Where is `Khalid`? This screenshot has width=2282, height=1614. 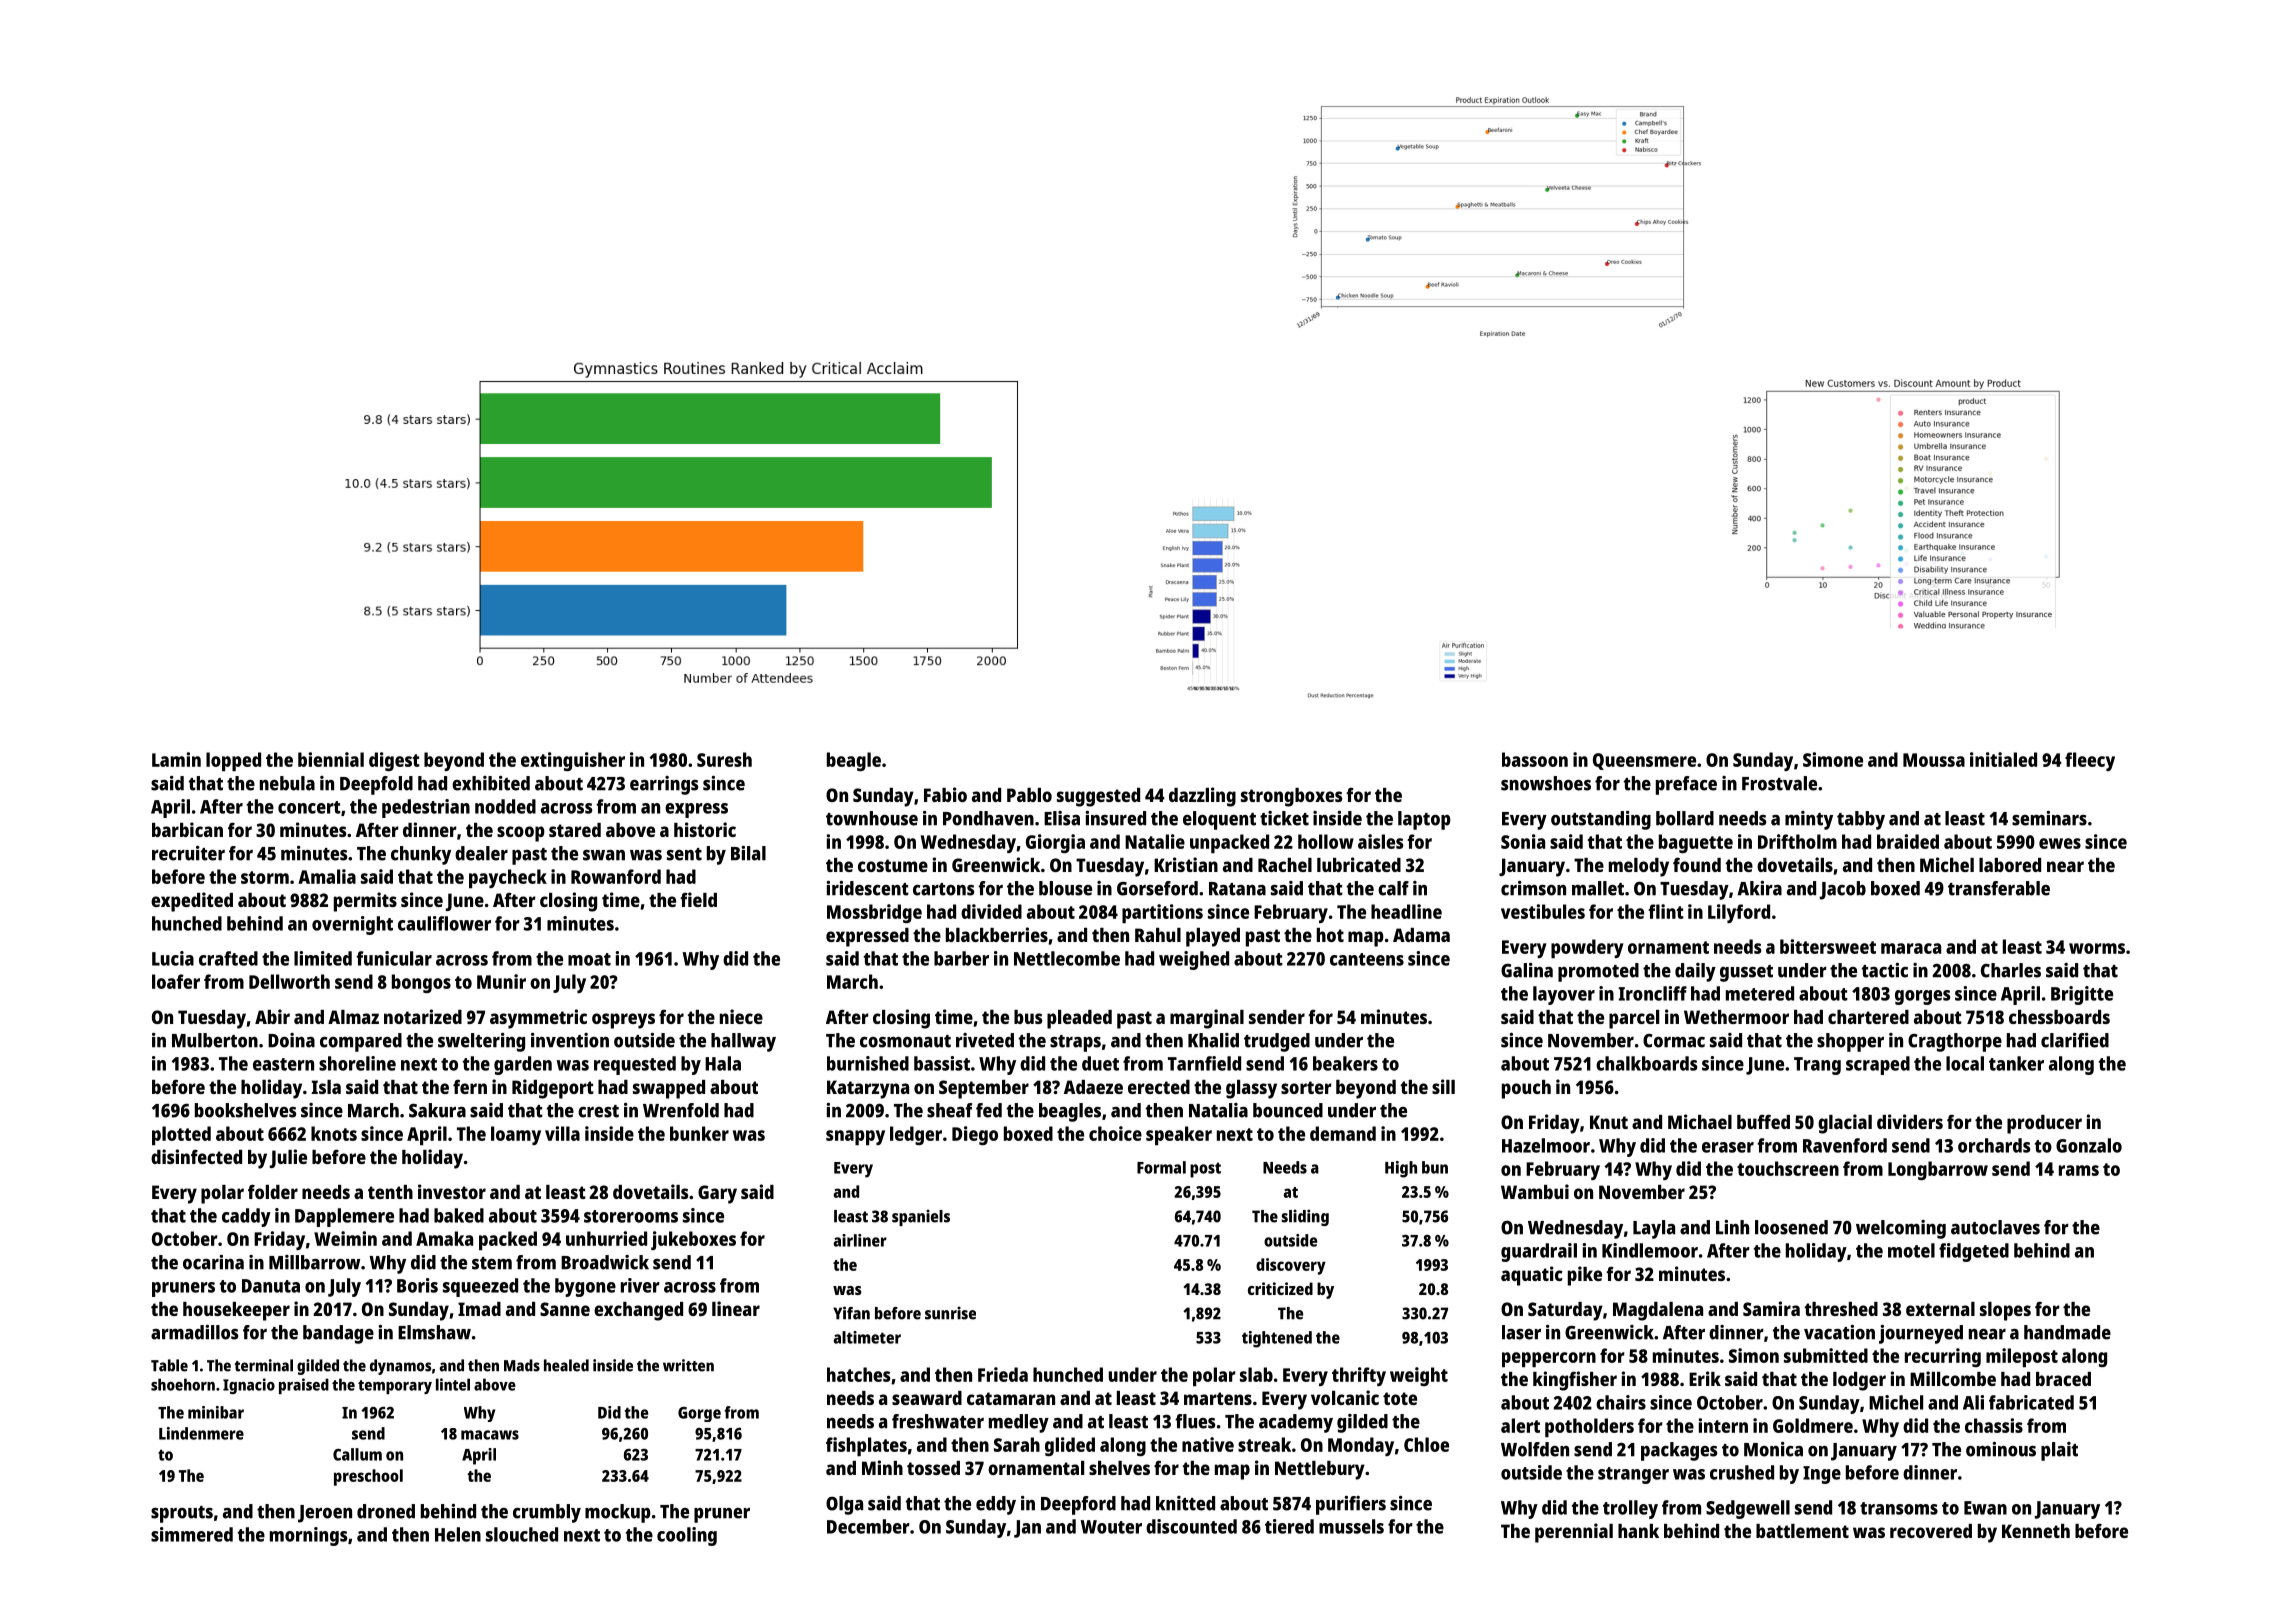 Khalid is located at coordinates (1213, 1040).
